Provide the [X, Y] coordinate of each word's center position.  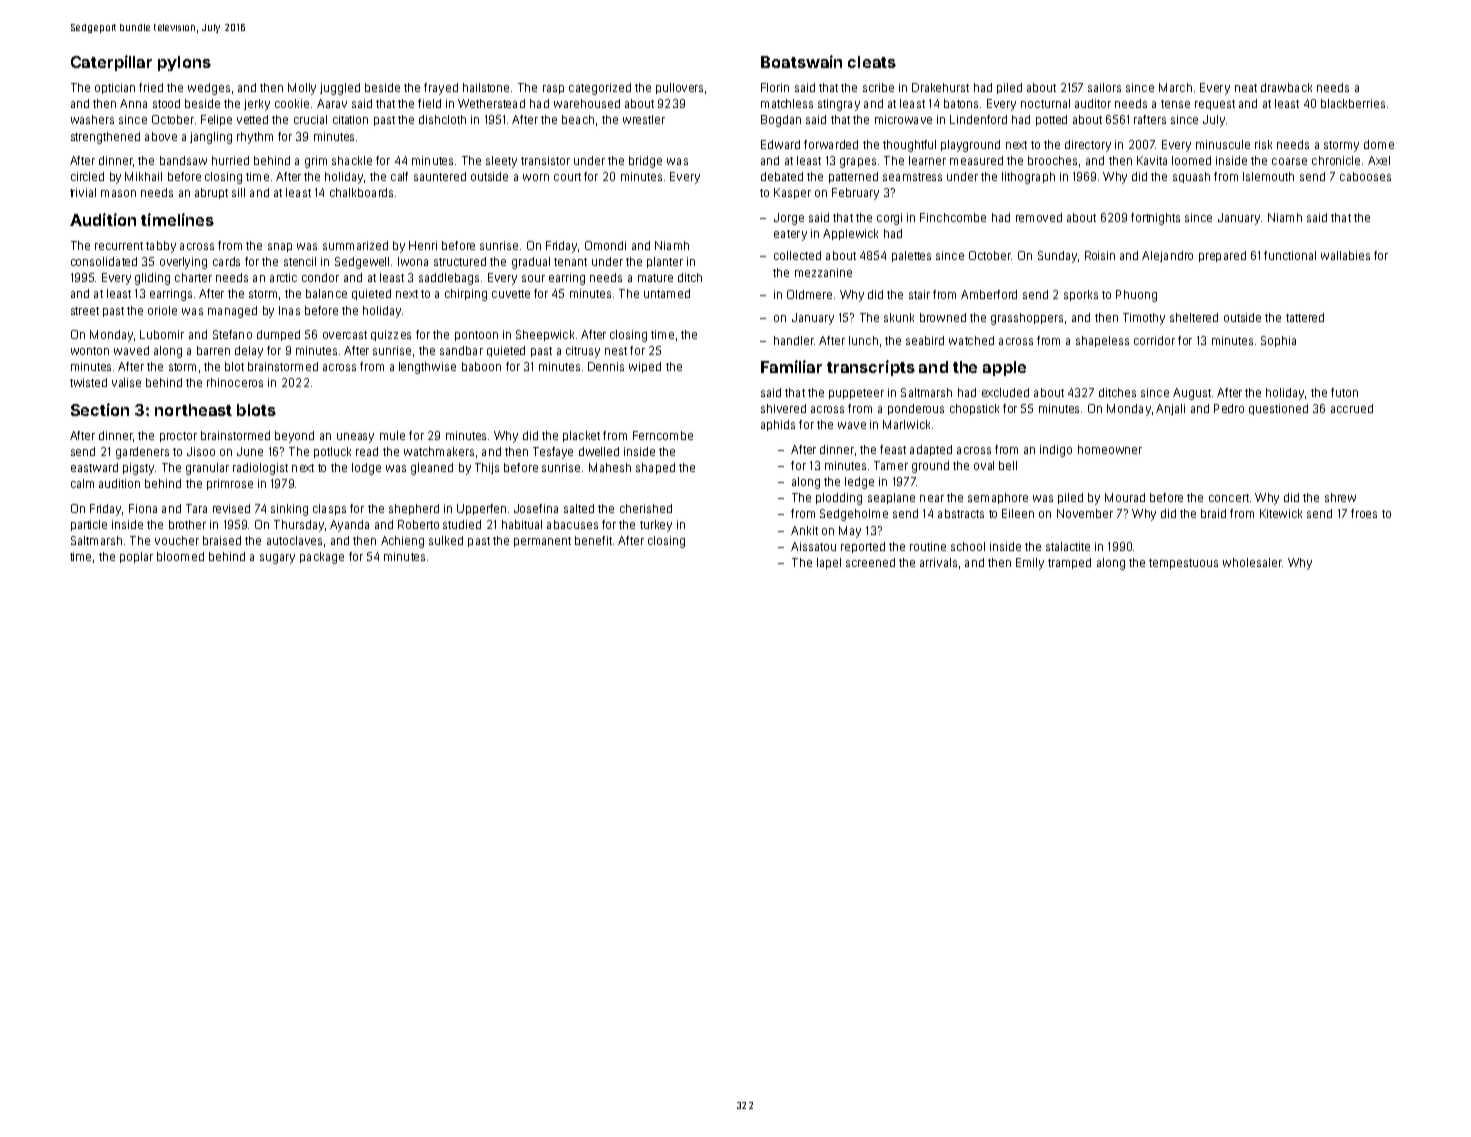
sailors [1104, 87]
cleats [872, 62]
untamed [667, 293]
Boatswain [801, 61]
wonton [90, 351]
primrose [230, 484]
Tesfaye [553, 453]
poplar [136, 557]
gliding [152, 279]
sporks [1081, 295]
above [161, 136]
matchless [787, 103]
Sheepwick [545, 335]
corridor [1154, 340]
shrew [1340, 497]
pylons [184, 63]
